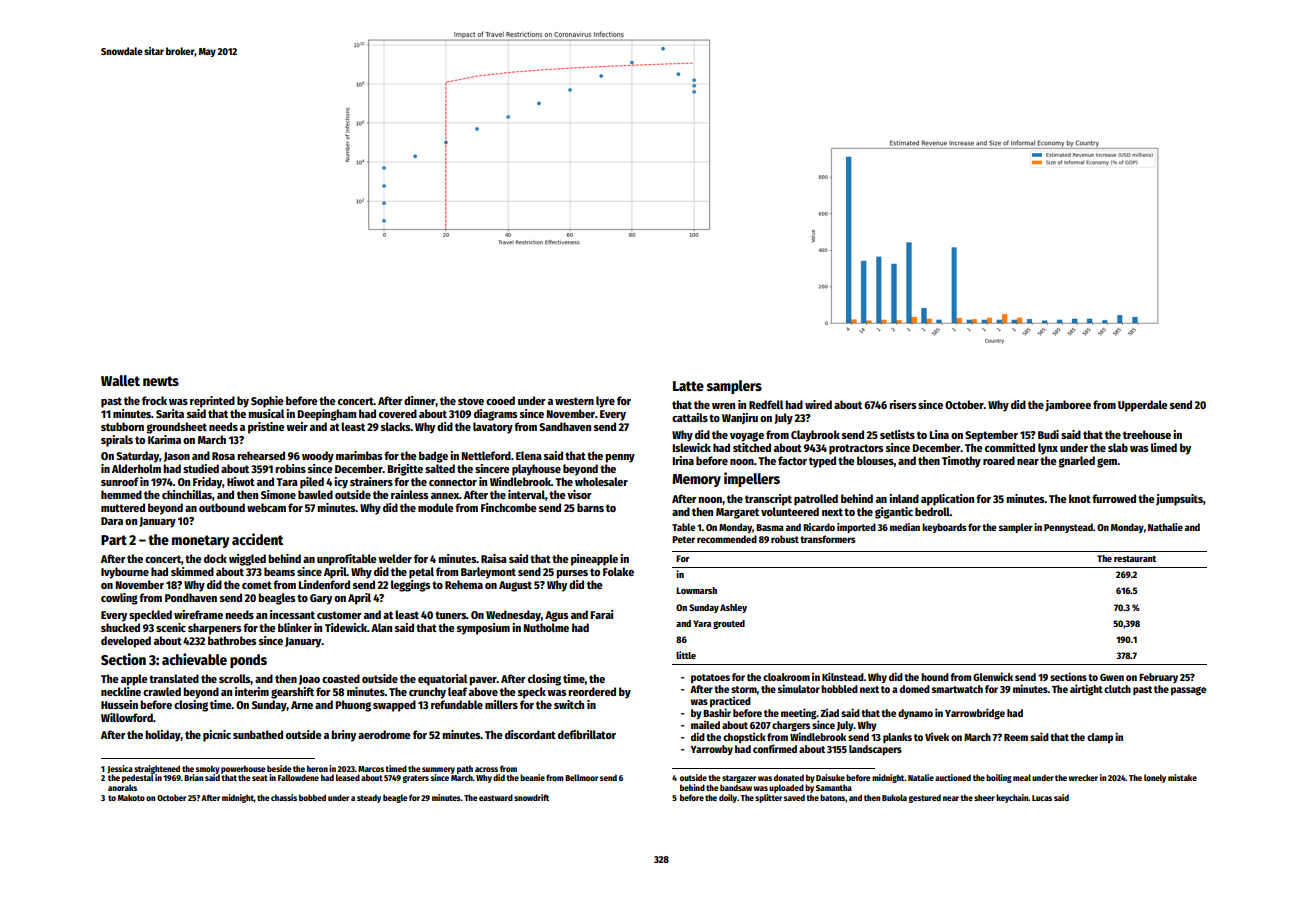 This screenshot has width=1308, height=924. I want to click on hound, so click(935, 677).
